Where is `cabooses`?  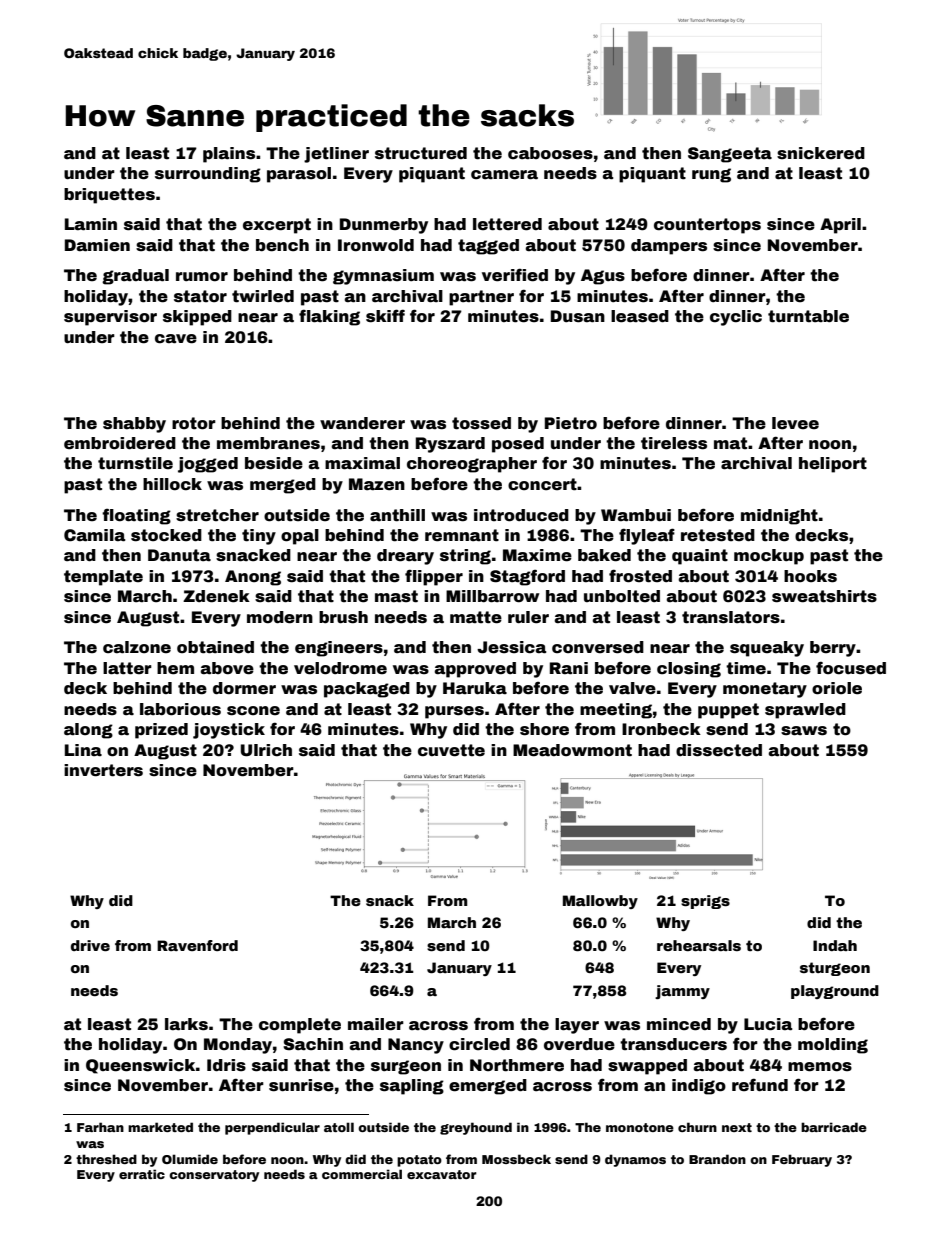 cabooses is located at coordinates (550, 153).
